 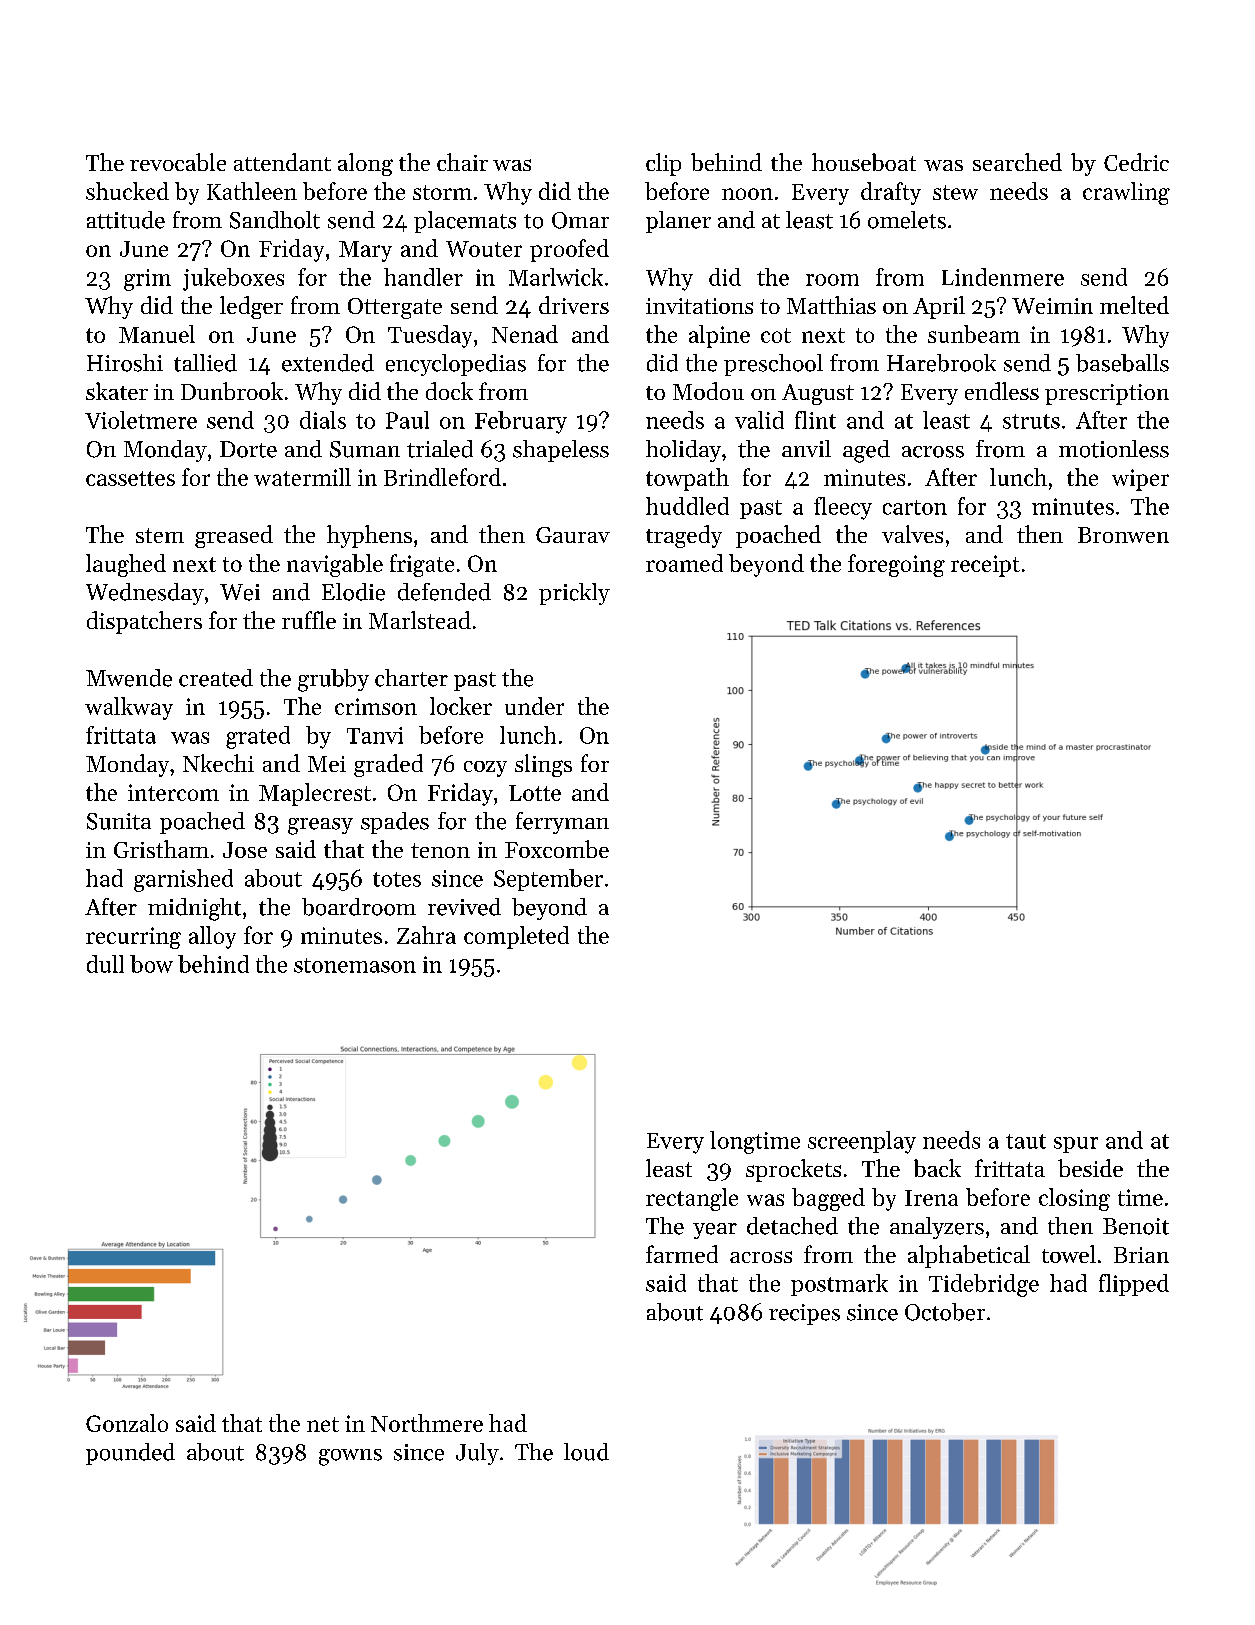 What do you see at coordinates (699, 306) in the screenshot?
I see `invitations` at bounding box center [699, 306].
